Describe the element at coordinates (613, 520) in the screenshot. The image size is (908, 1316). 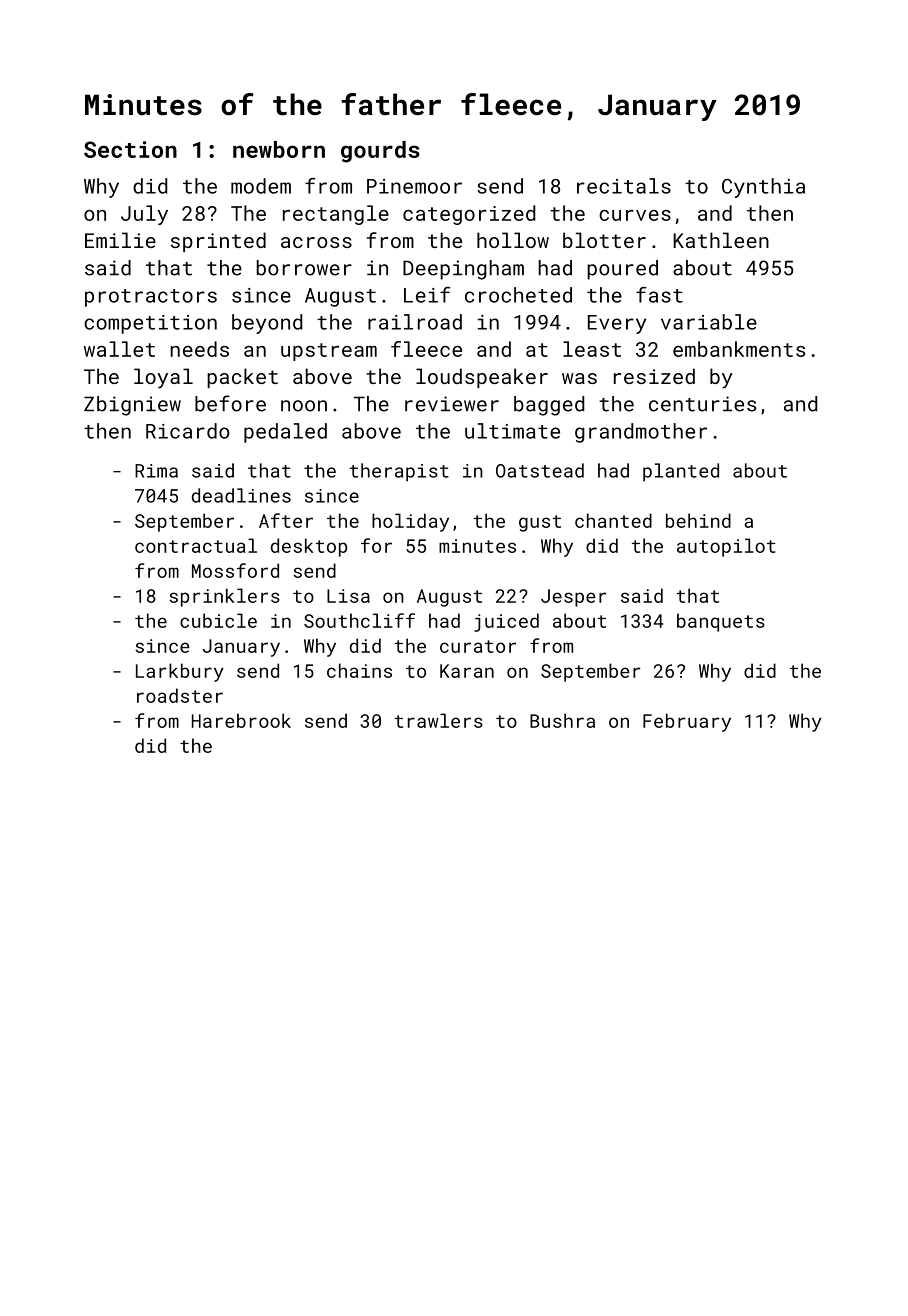
I see `chanted` at that location.
